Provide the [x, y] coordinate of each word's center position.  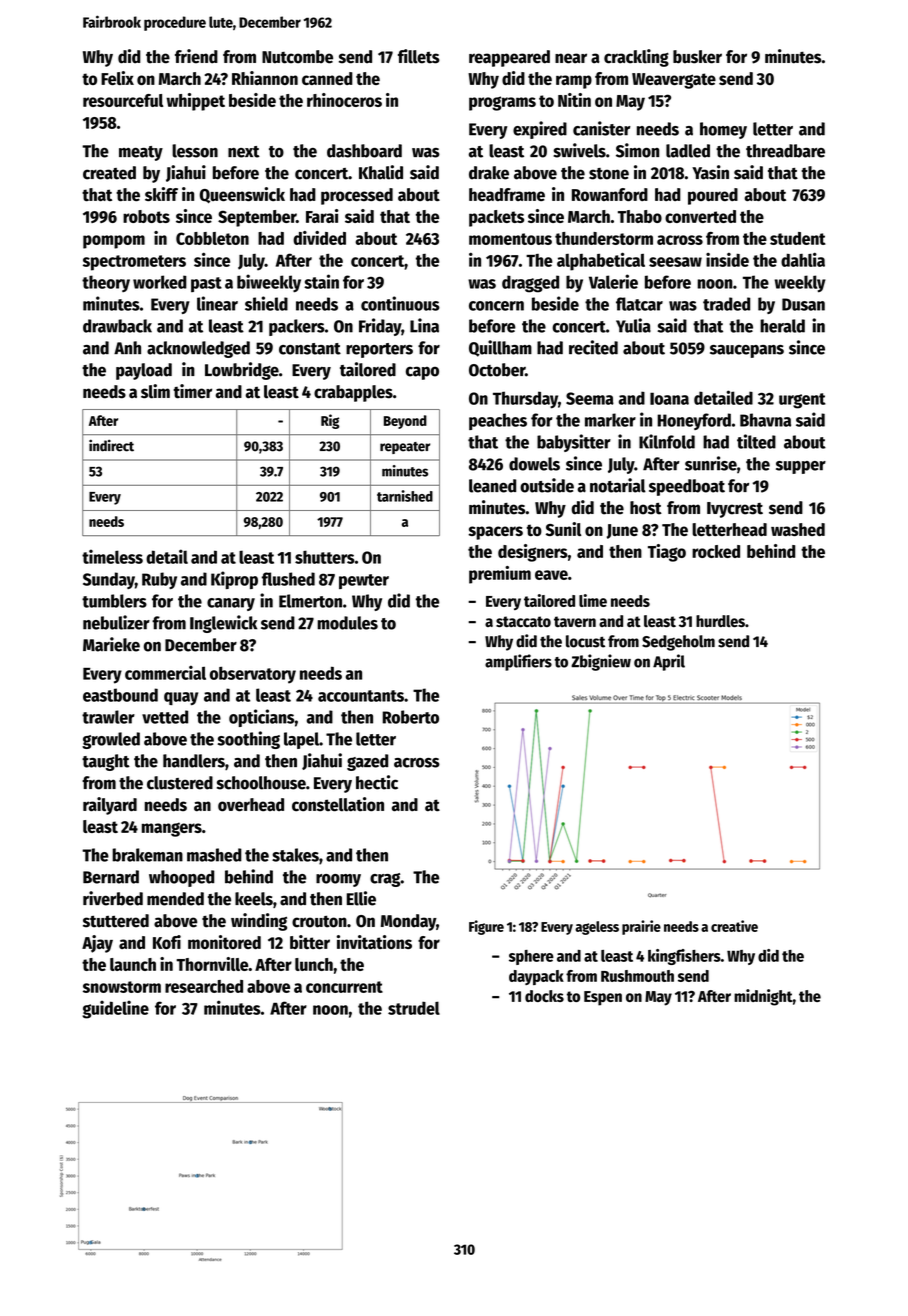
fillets [419, 56]
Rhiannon [265, 78]
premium [500, 575]
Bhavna [765, 420]
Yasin [710, 172]
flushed [288, 579]
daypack [536, 977]
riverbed [113, 898]
